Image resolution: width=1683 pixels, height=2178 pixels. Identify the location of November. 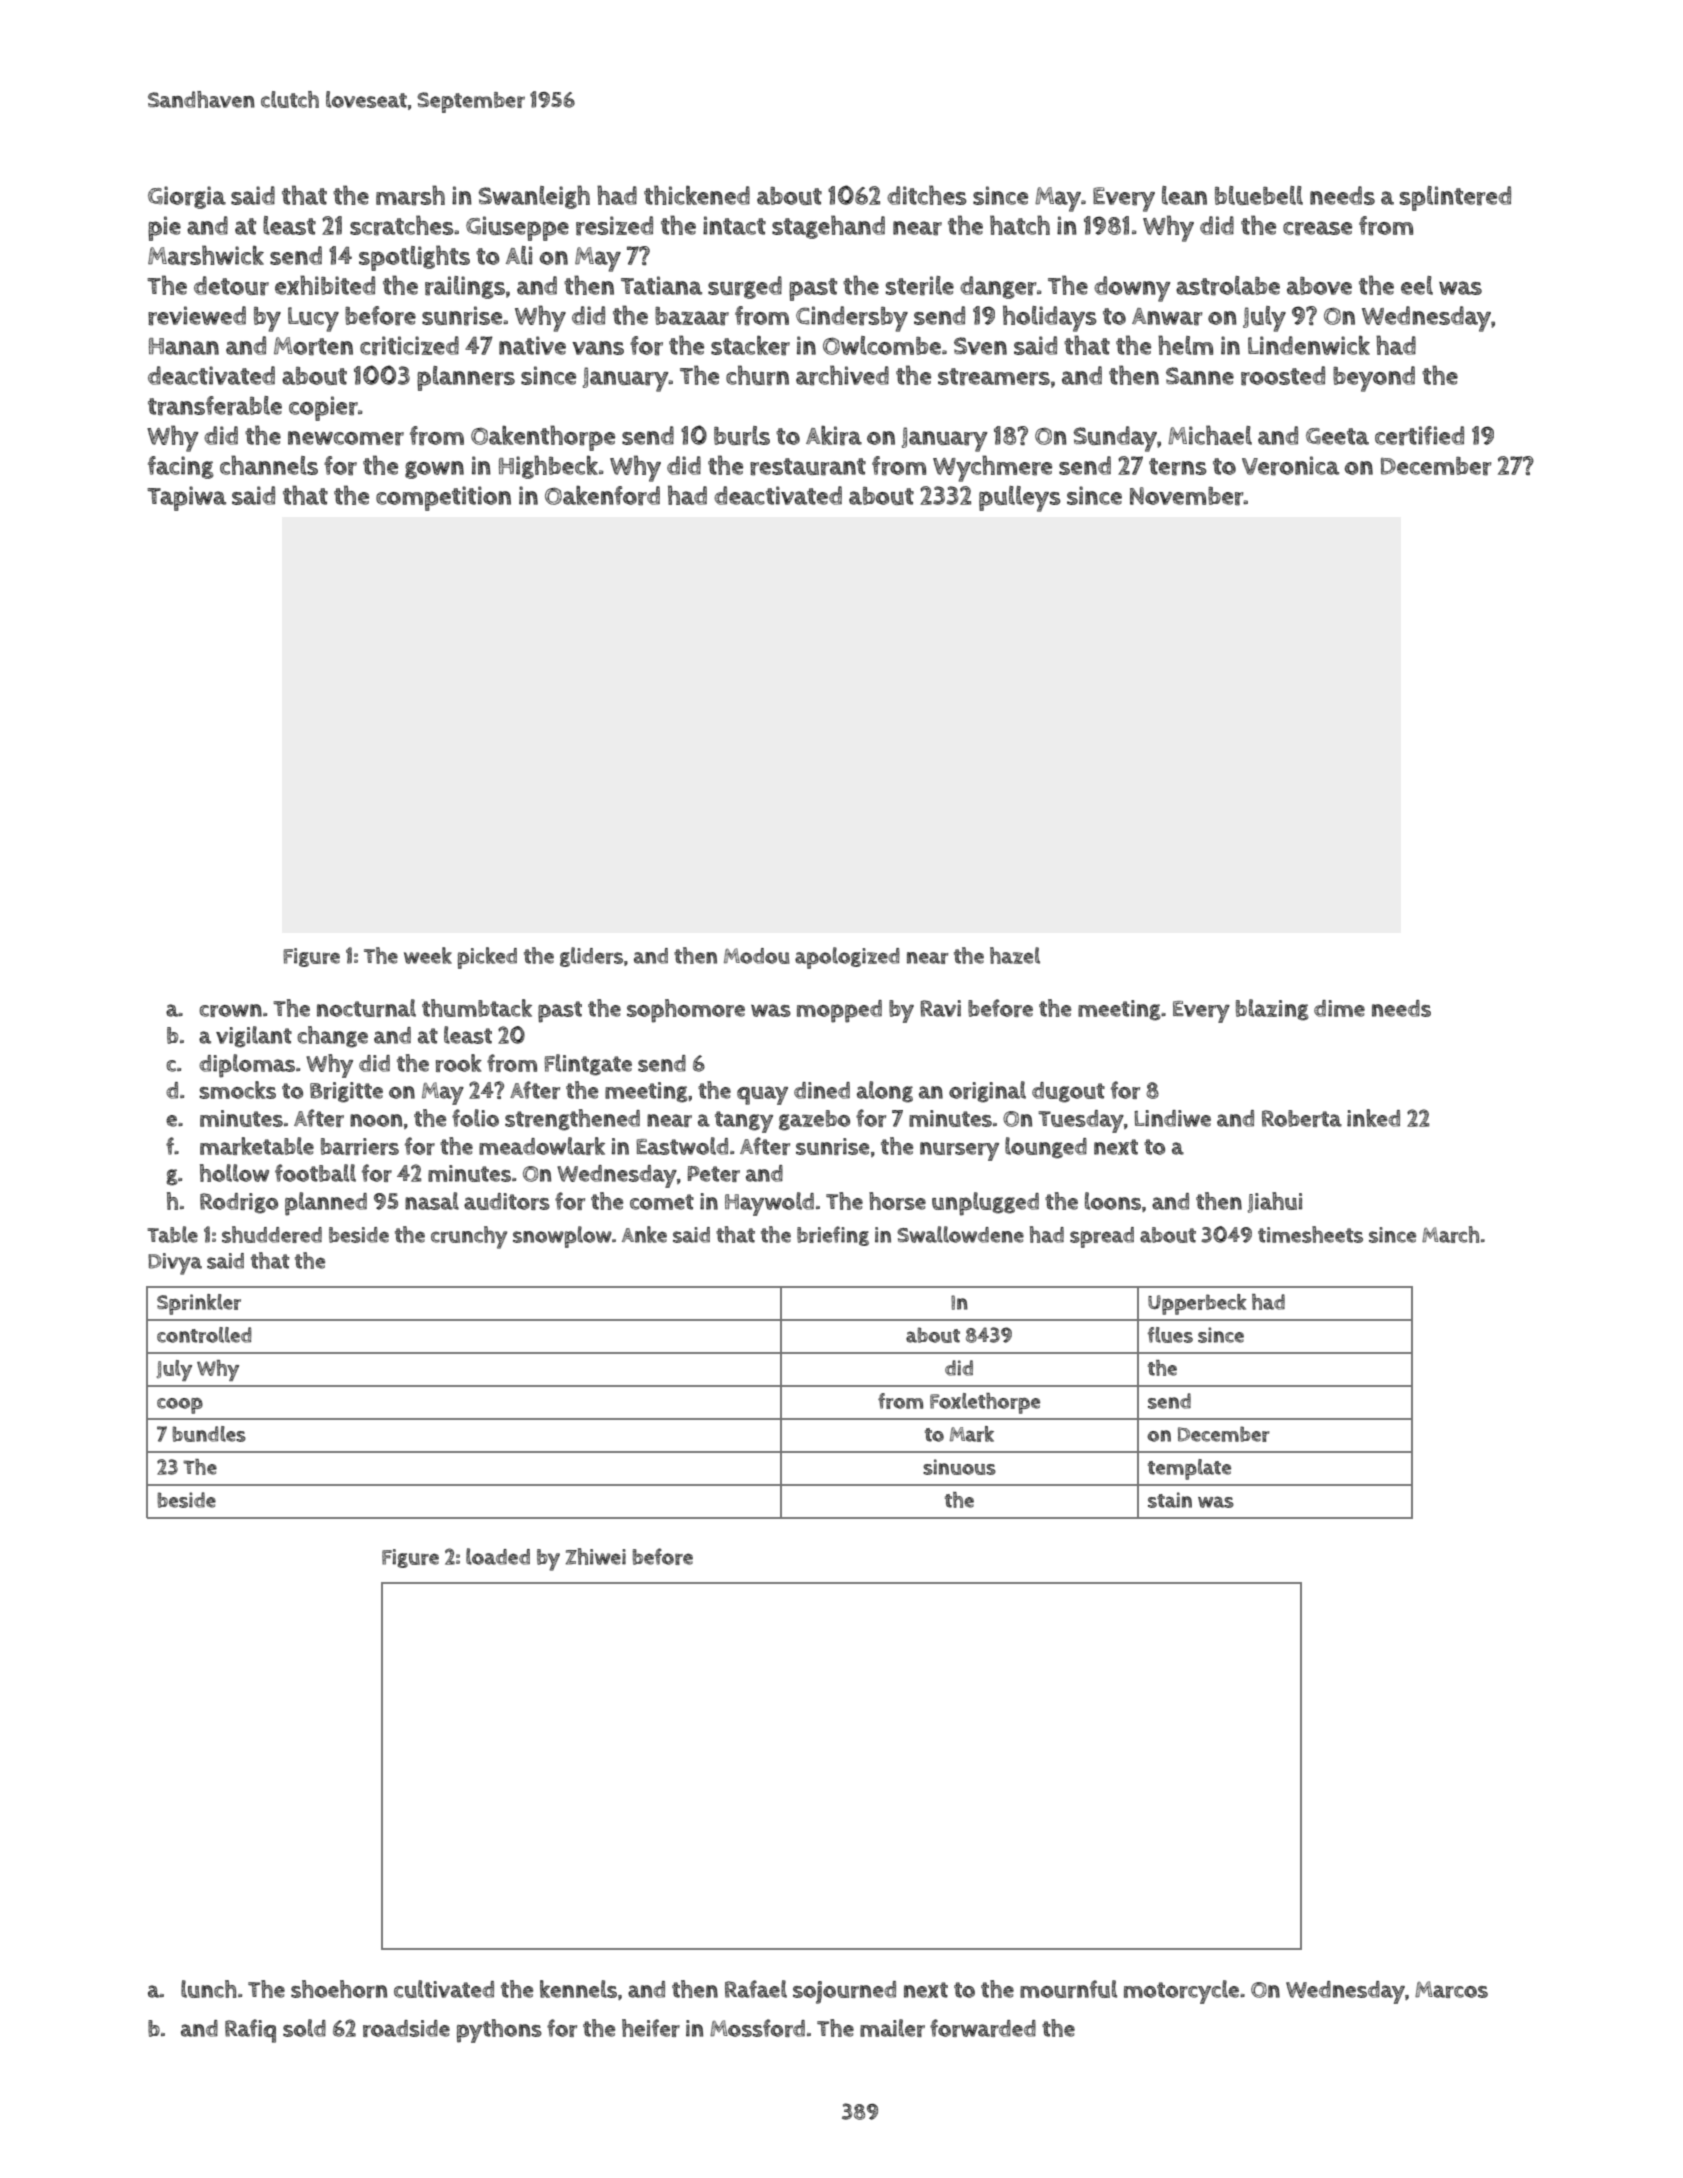
(1187, 496).
